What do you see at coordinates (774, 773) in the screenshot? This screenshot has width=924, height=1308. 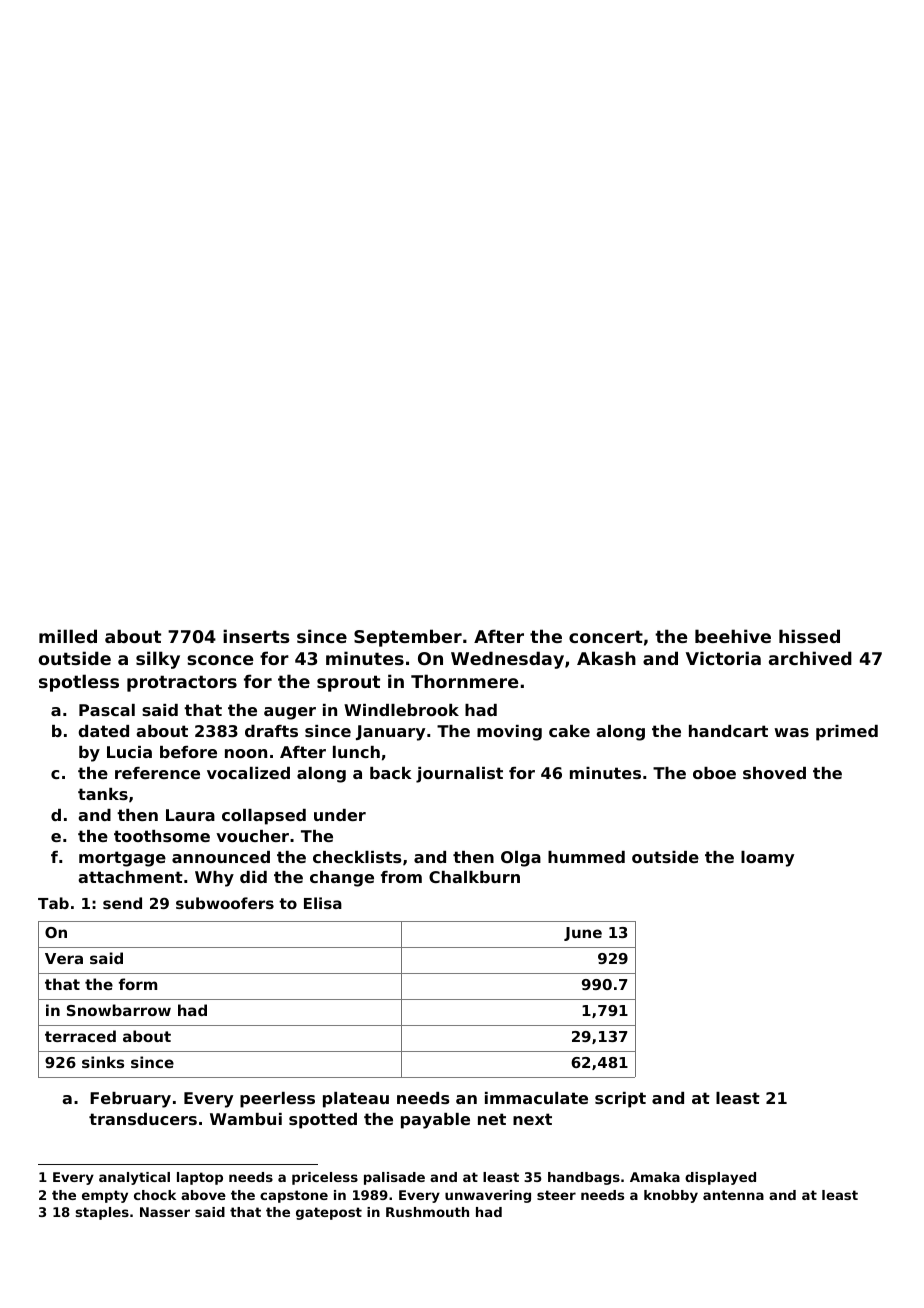 I see `shoved` at bounding box center [774, 773].
